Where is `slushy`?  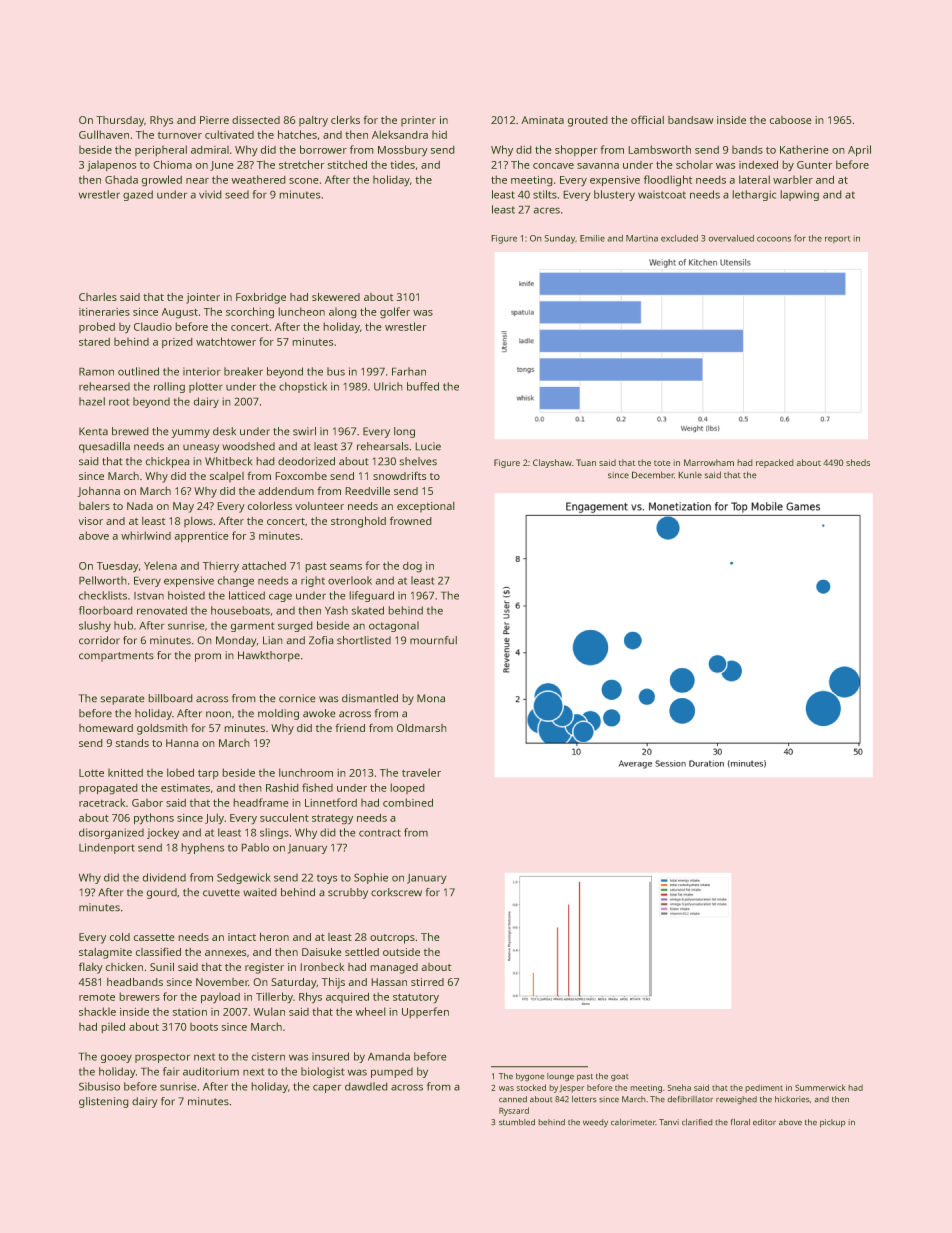 slushy is located at coordinates (95, 626).
